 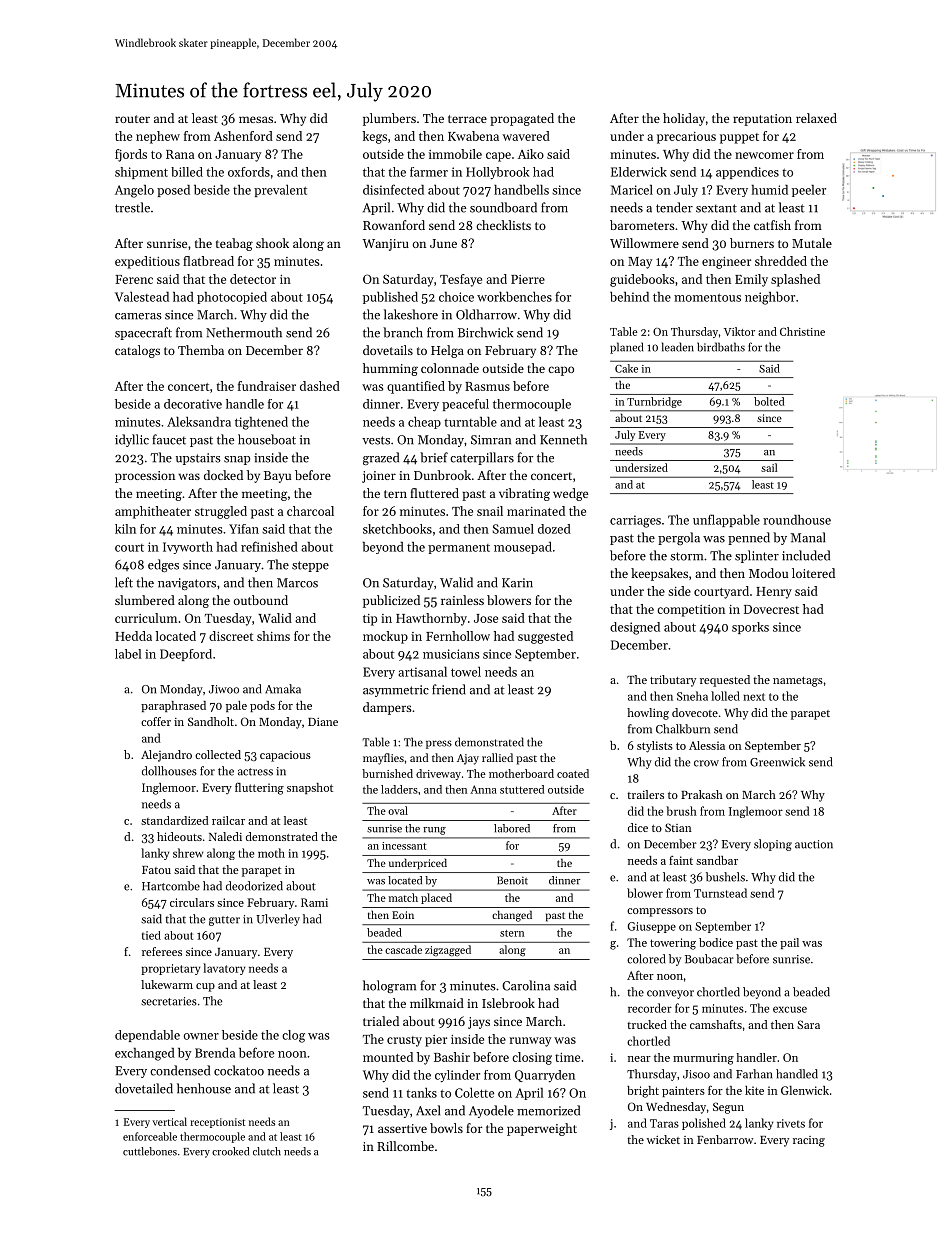 What do you see at coordinates (522, 119) in the image?
I see `propagated` at bounding box center [522, 119].
